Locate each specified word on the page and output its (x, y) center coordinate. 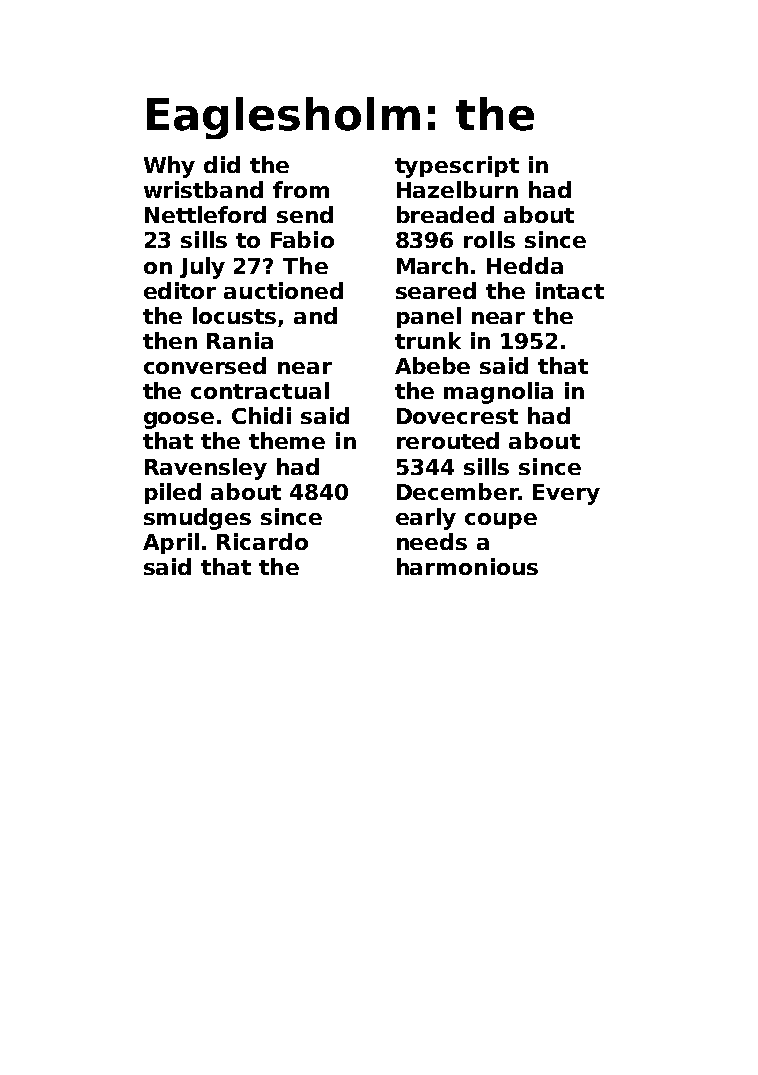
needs (432, 541)
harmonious (467, 566)
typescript (457, 167)
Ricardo (262, 541)
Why (169, 167)
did (222, 164)
